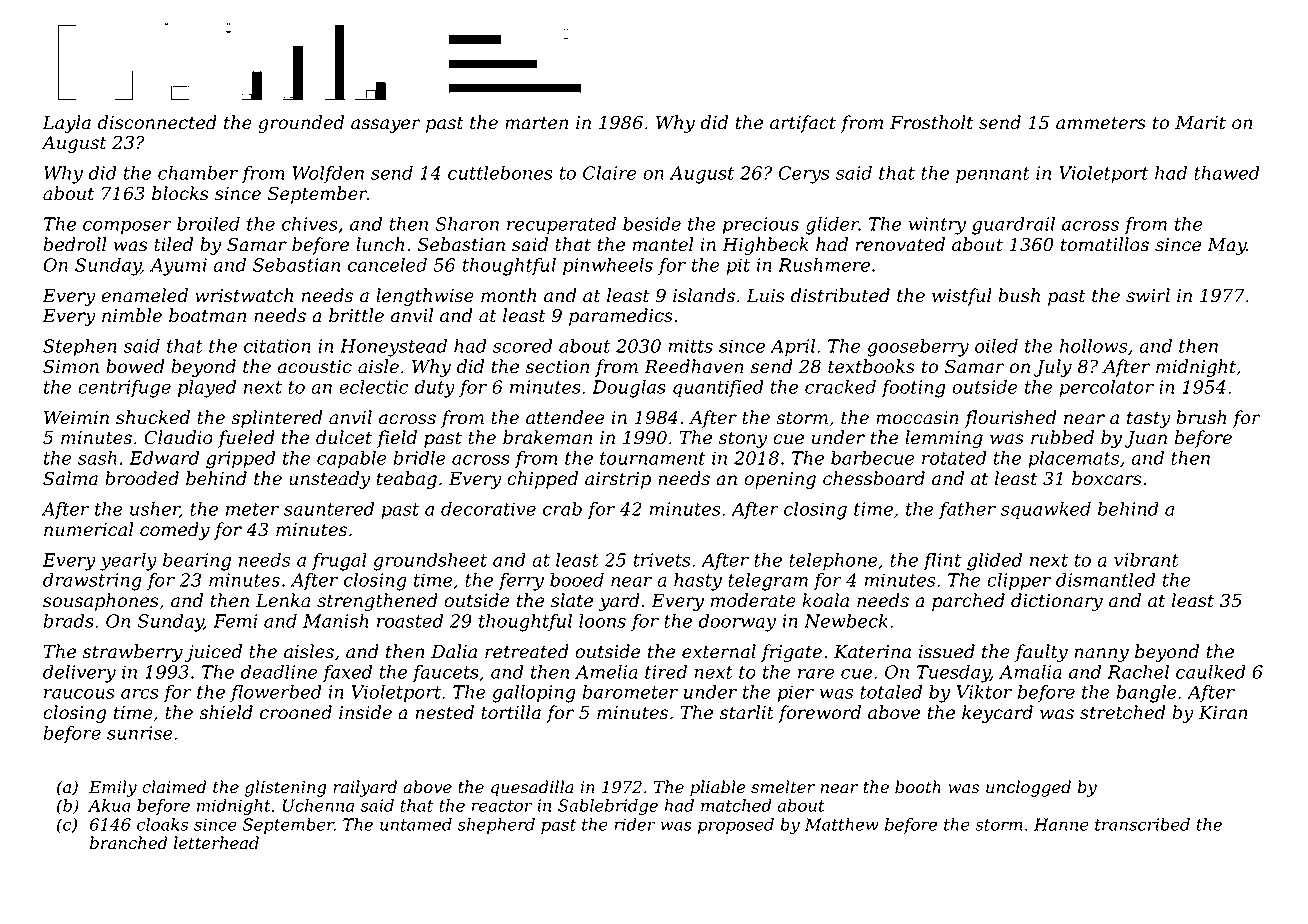  I want to click on Uchenna, so click(318, 805).
